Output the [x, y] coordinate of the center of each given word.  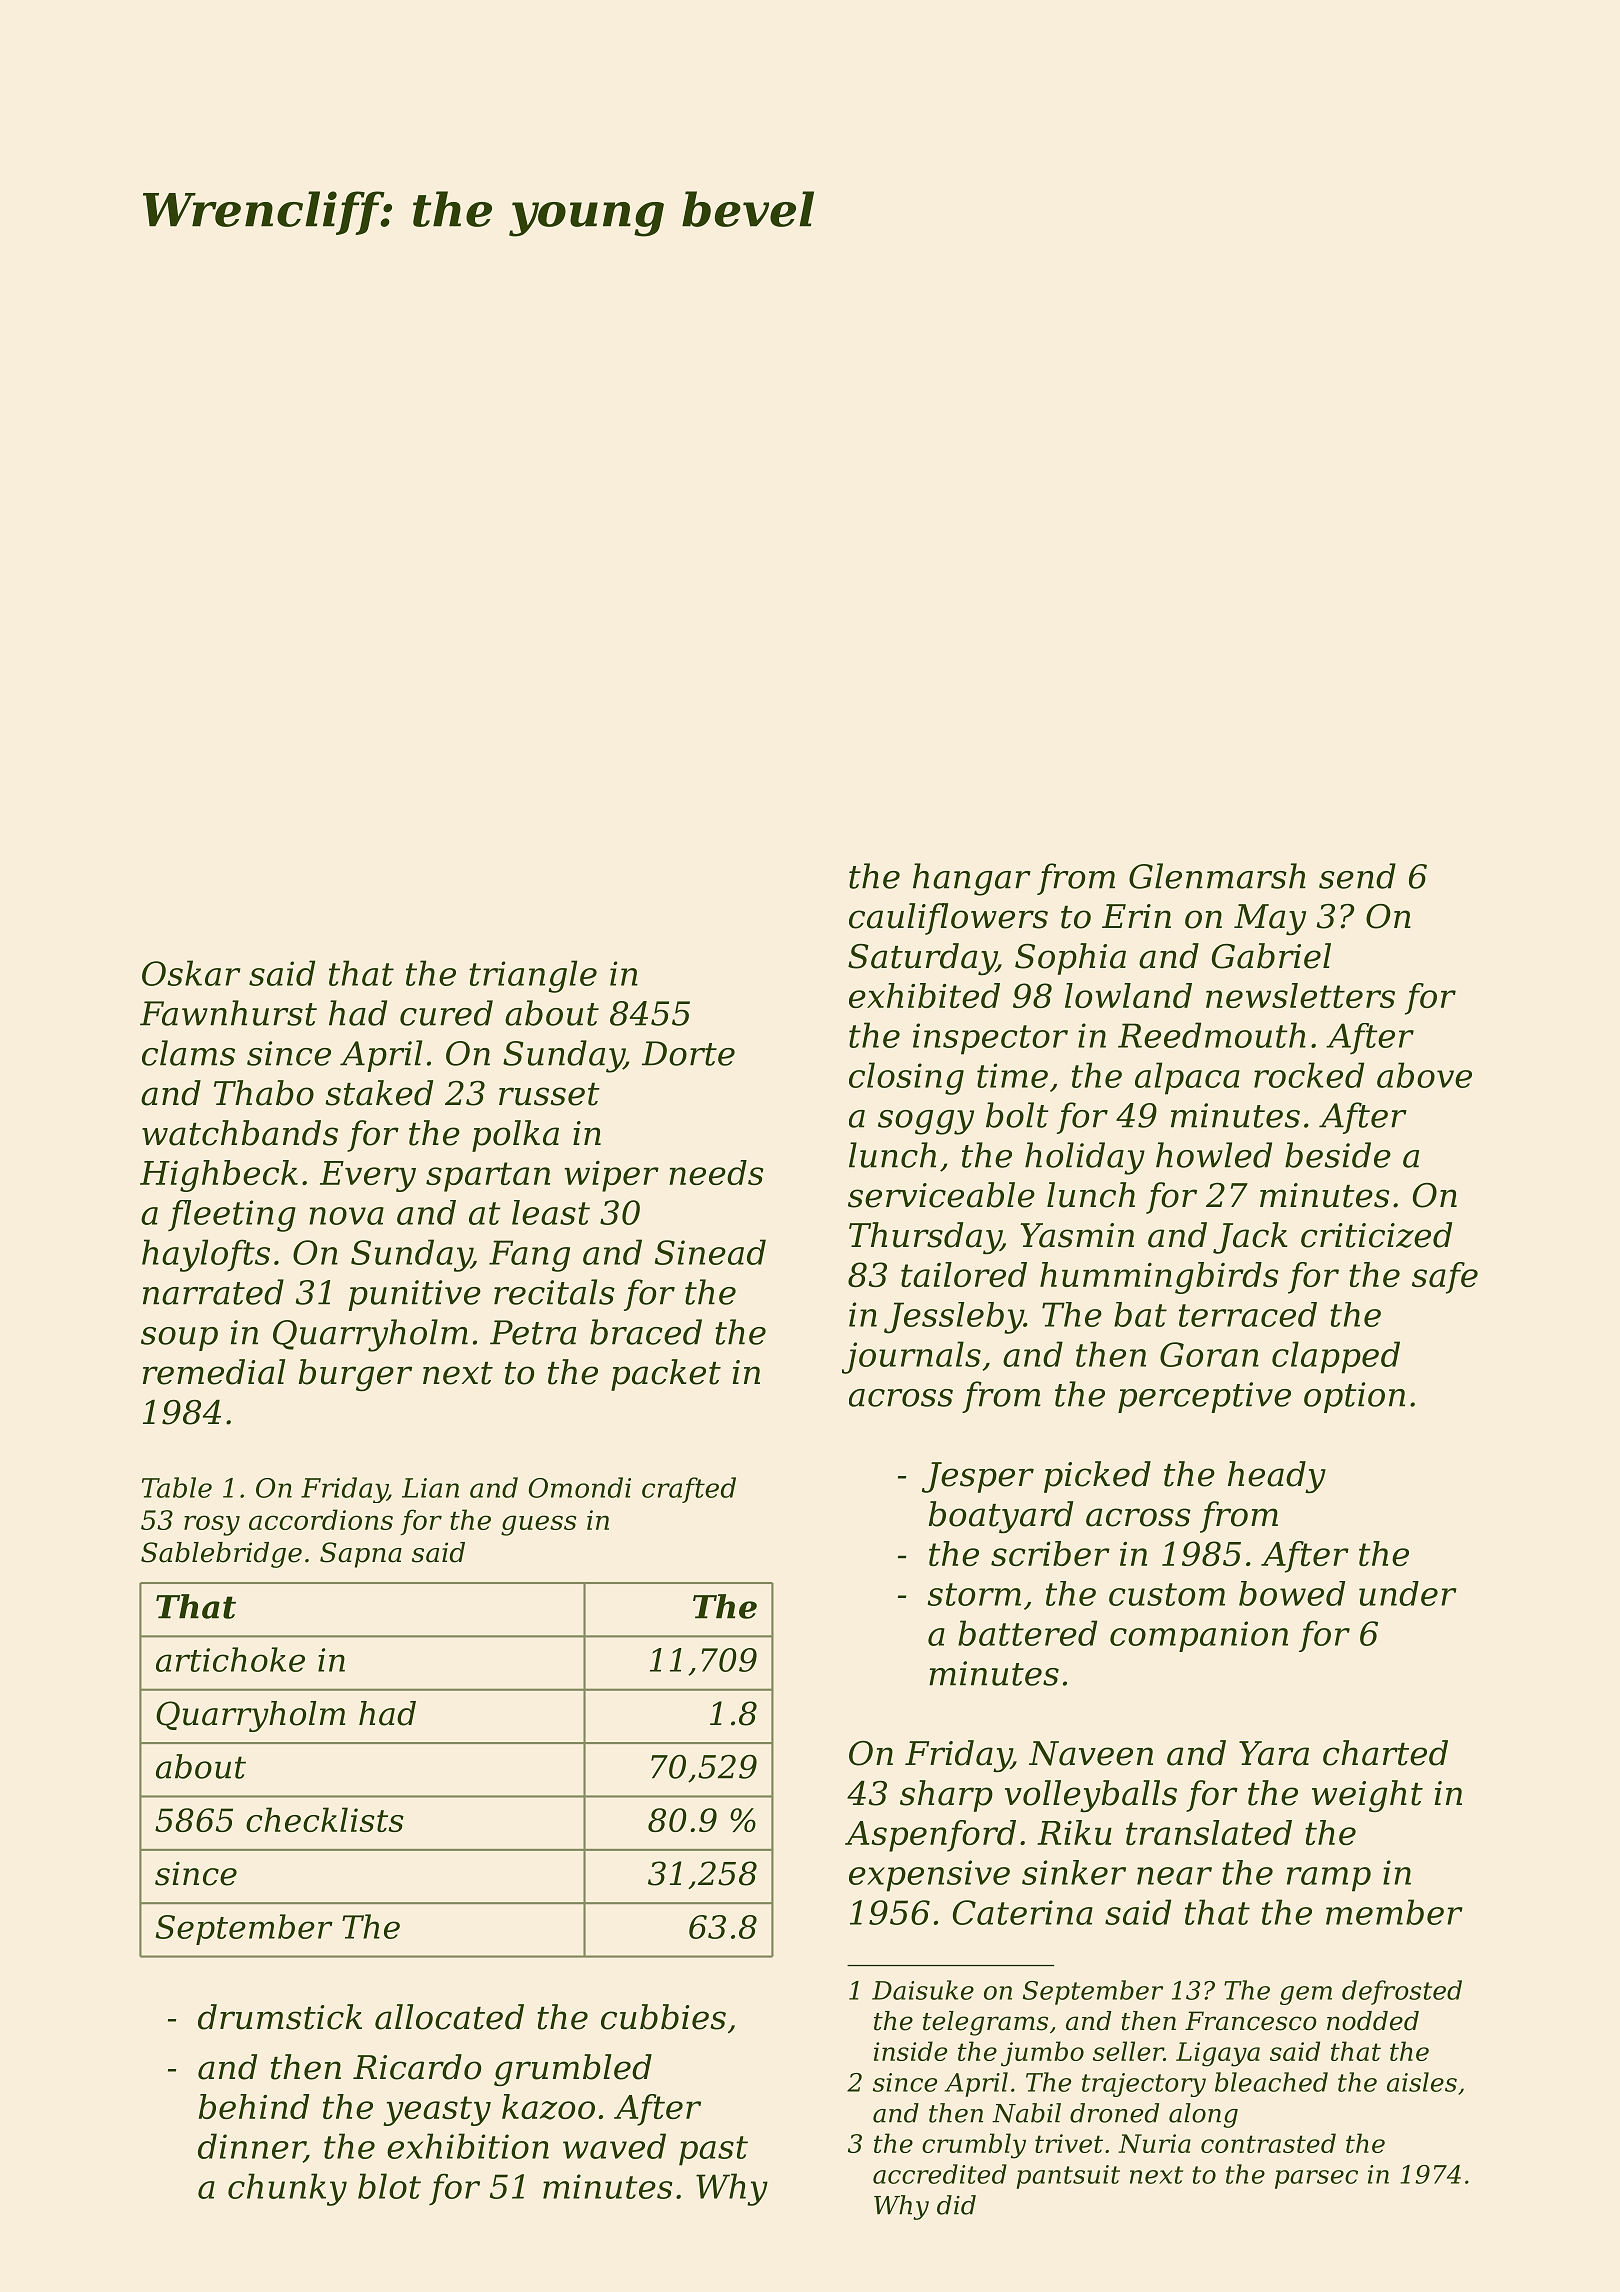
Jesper [978, 1477]
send [1357, 876]
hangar [972, 879]
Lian [430, 1488]
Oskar [191, 973]
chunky [287, 2189]
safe [1445, 1278]
